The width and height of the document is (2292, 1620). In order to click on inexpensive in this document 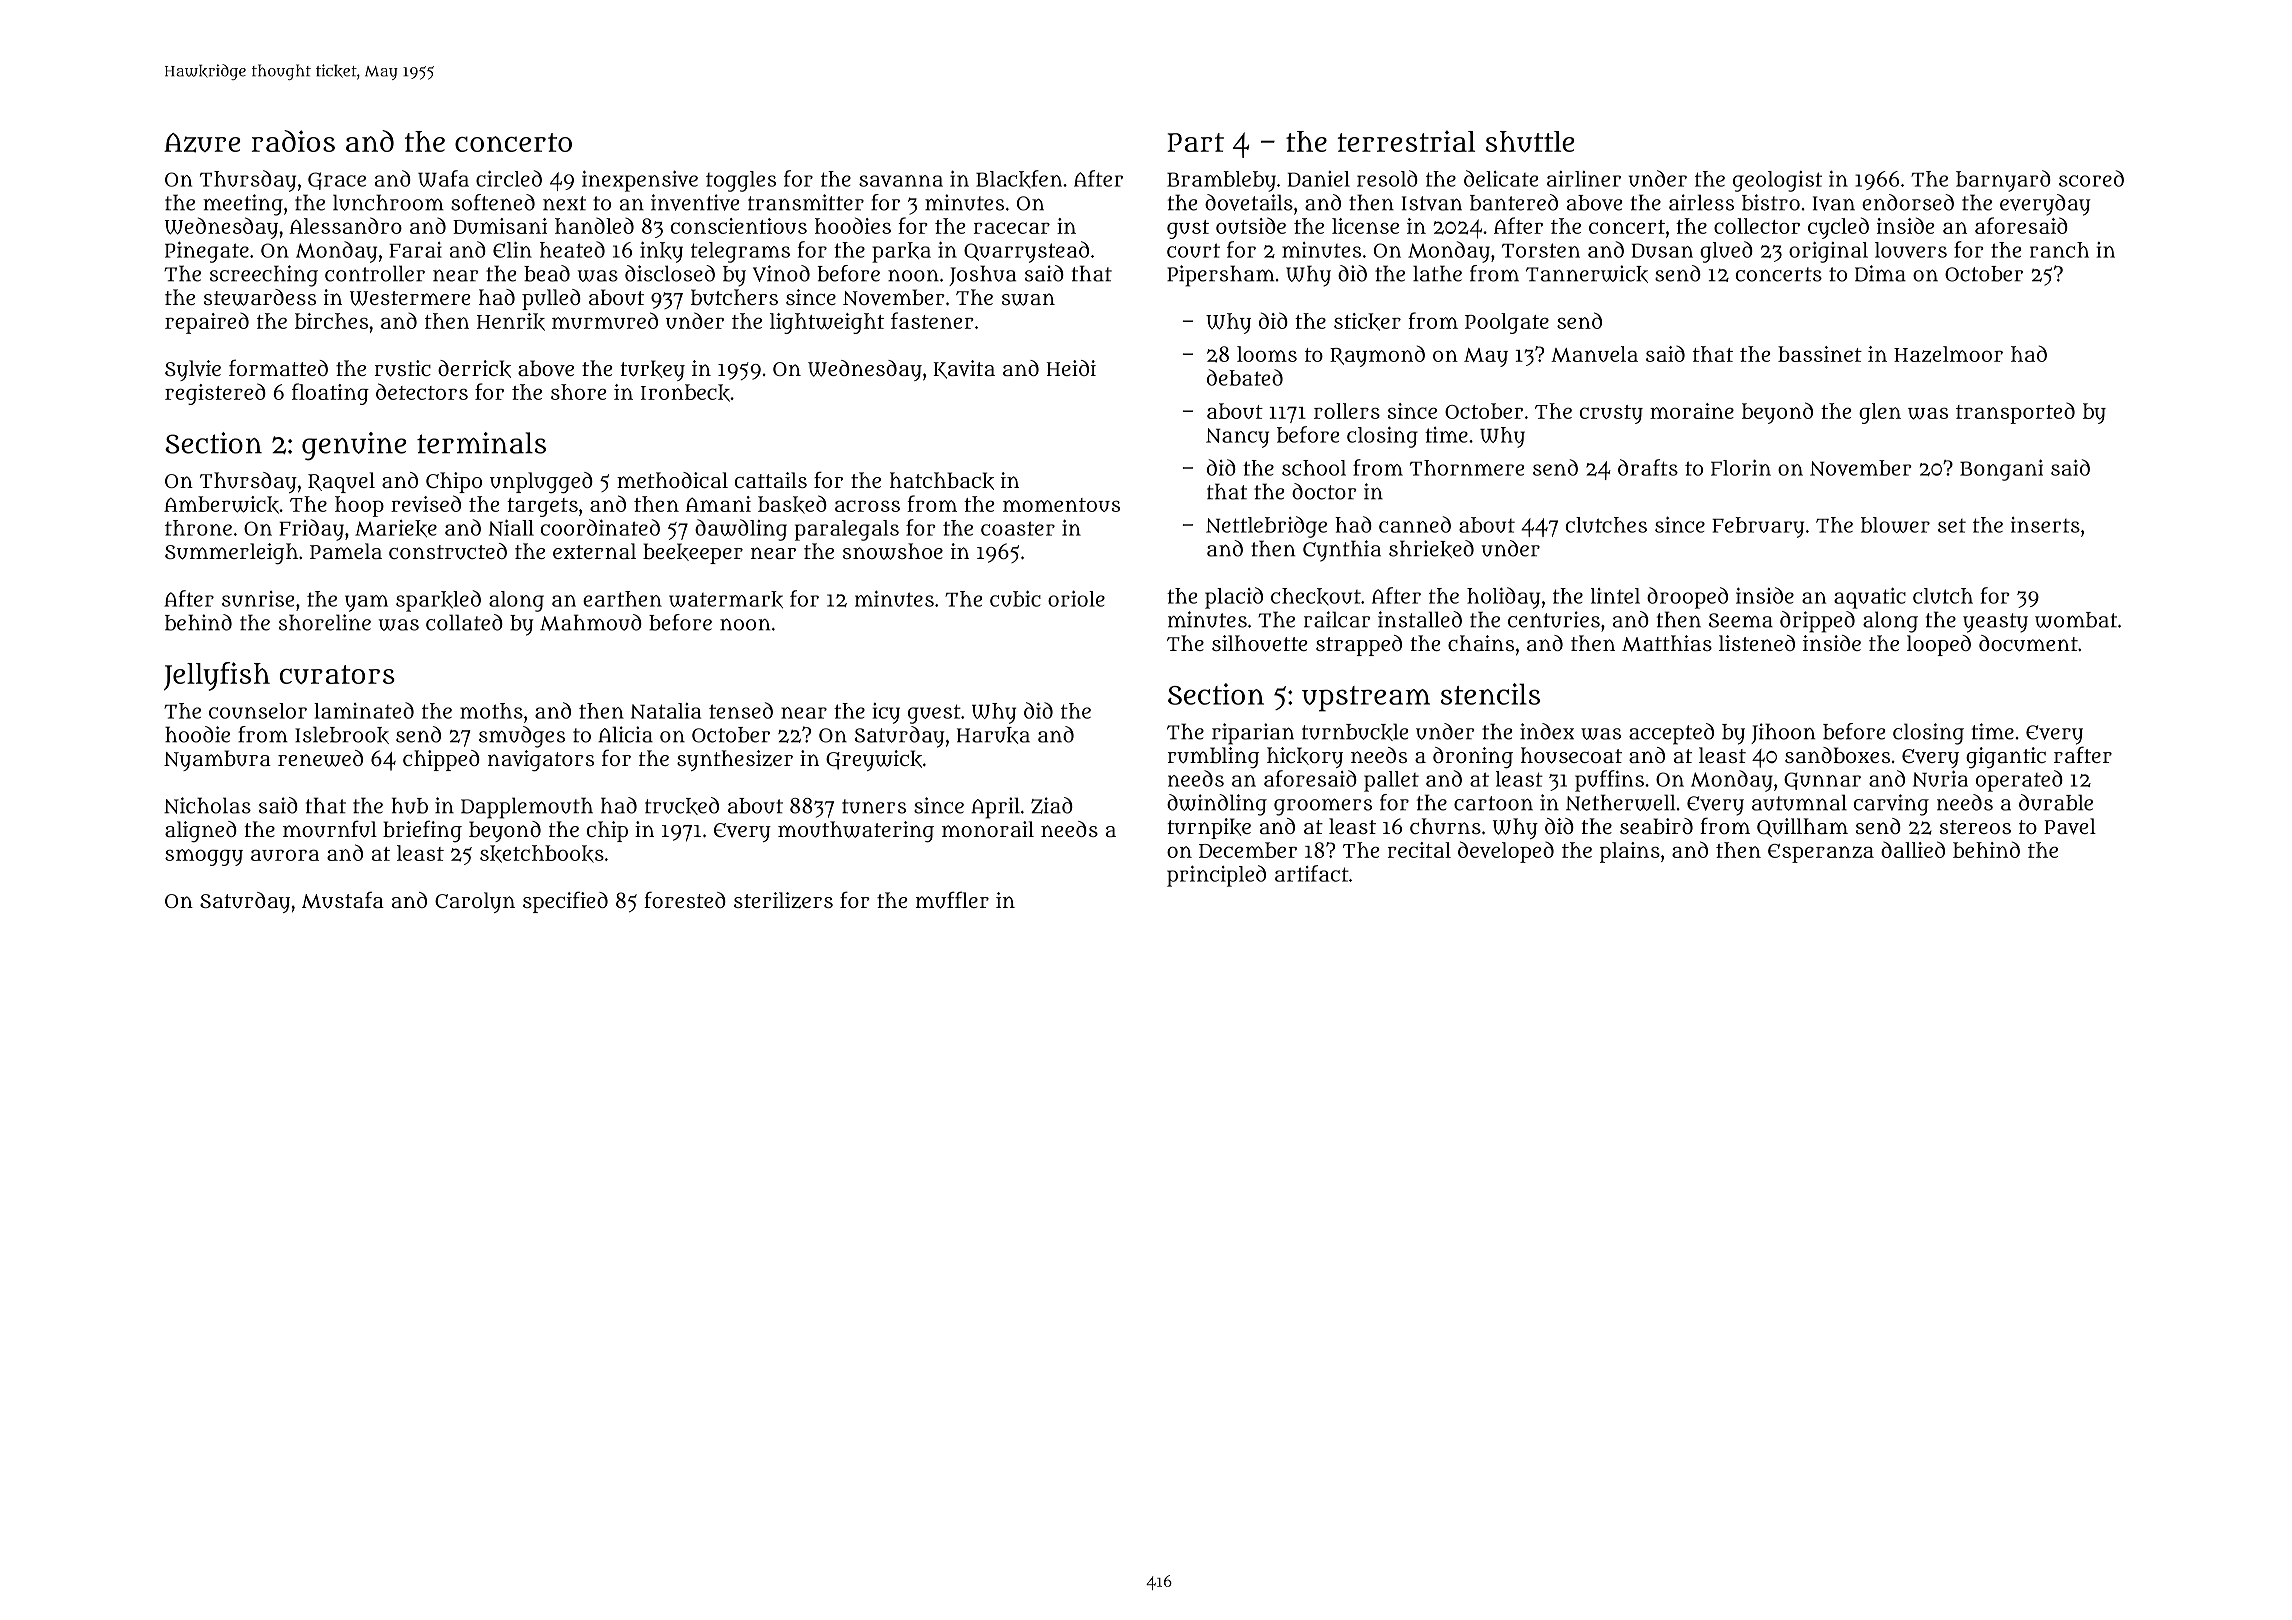, I will do `click(640, 181)`.
